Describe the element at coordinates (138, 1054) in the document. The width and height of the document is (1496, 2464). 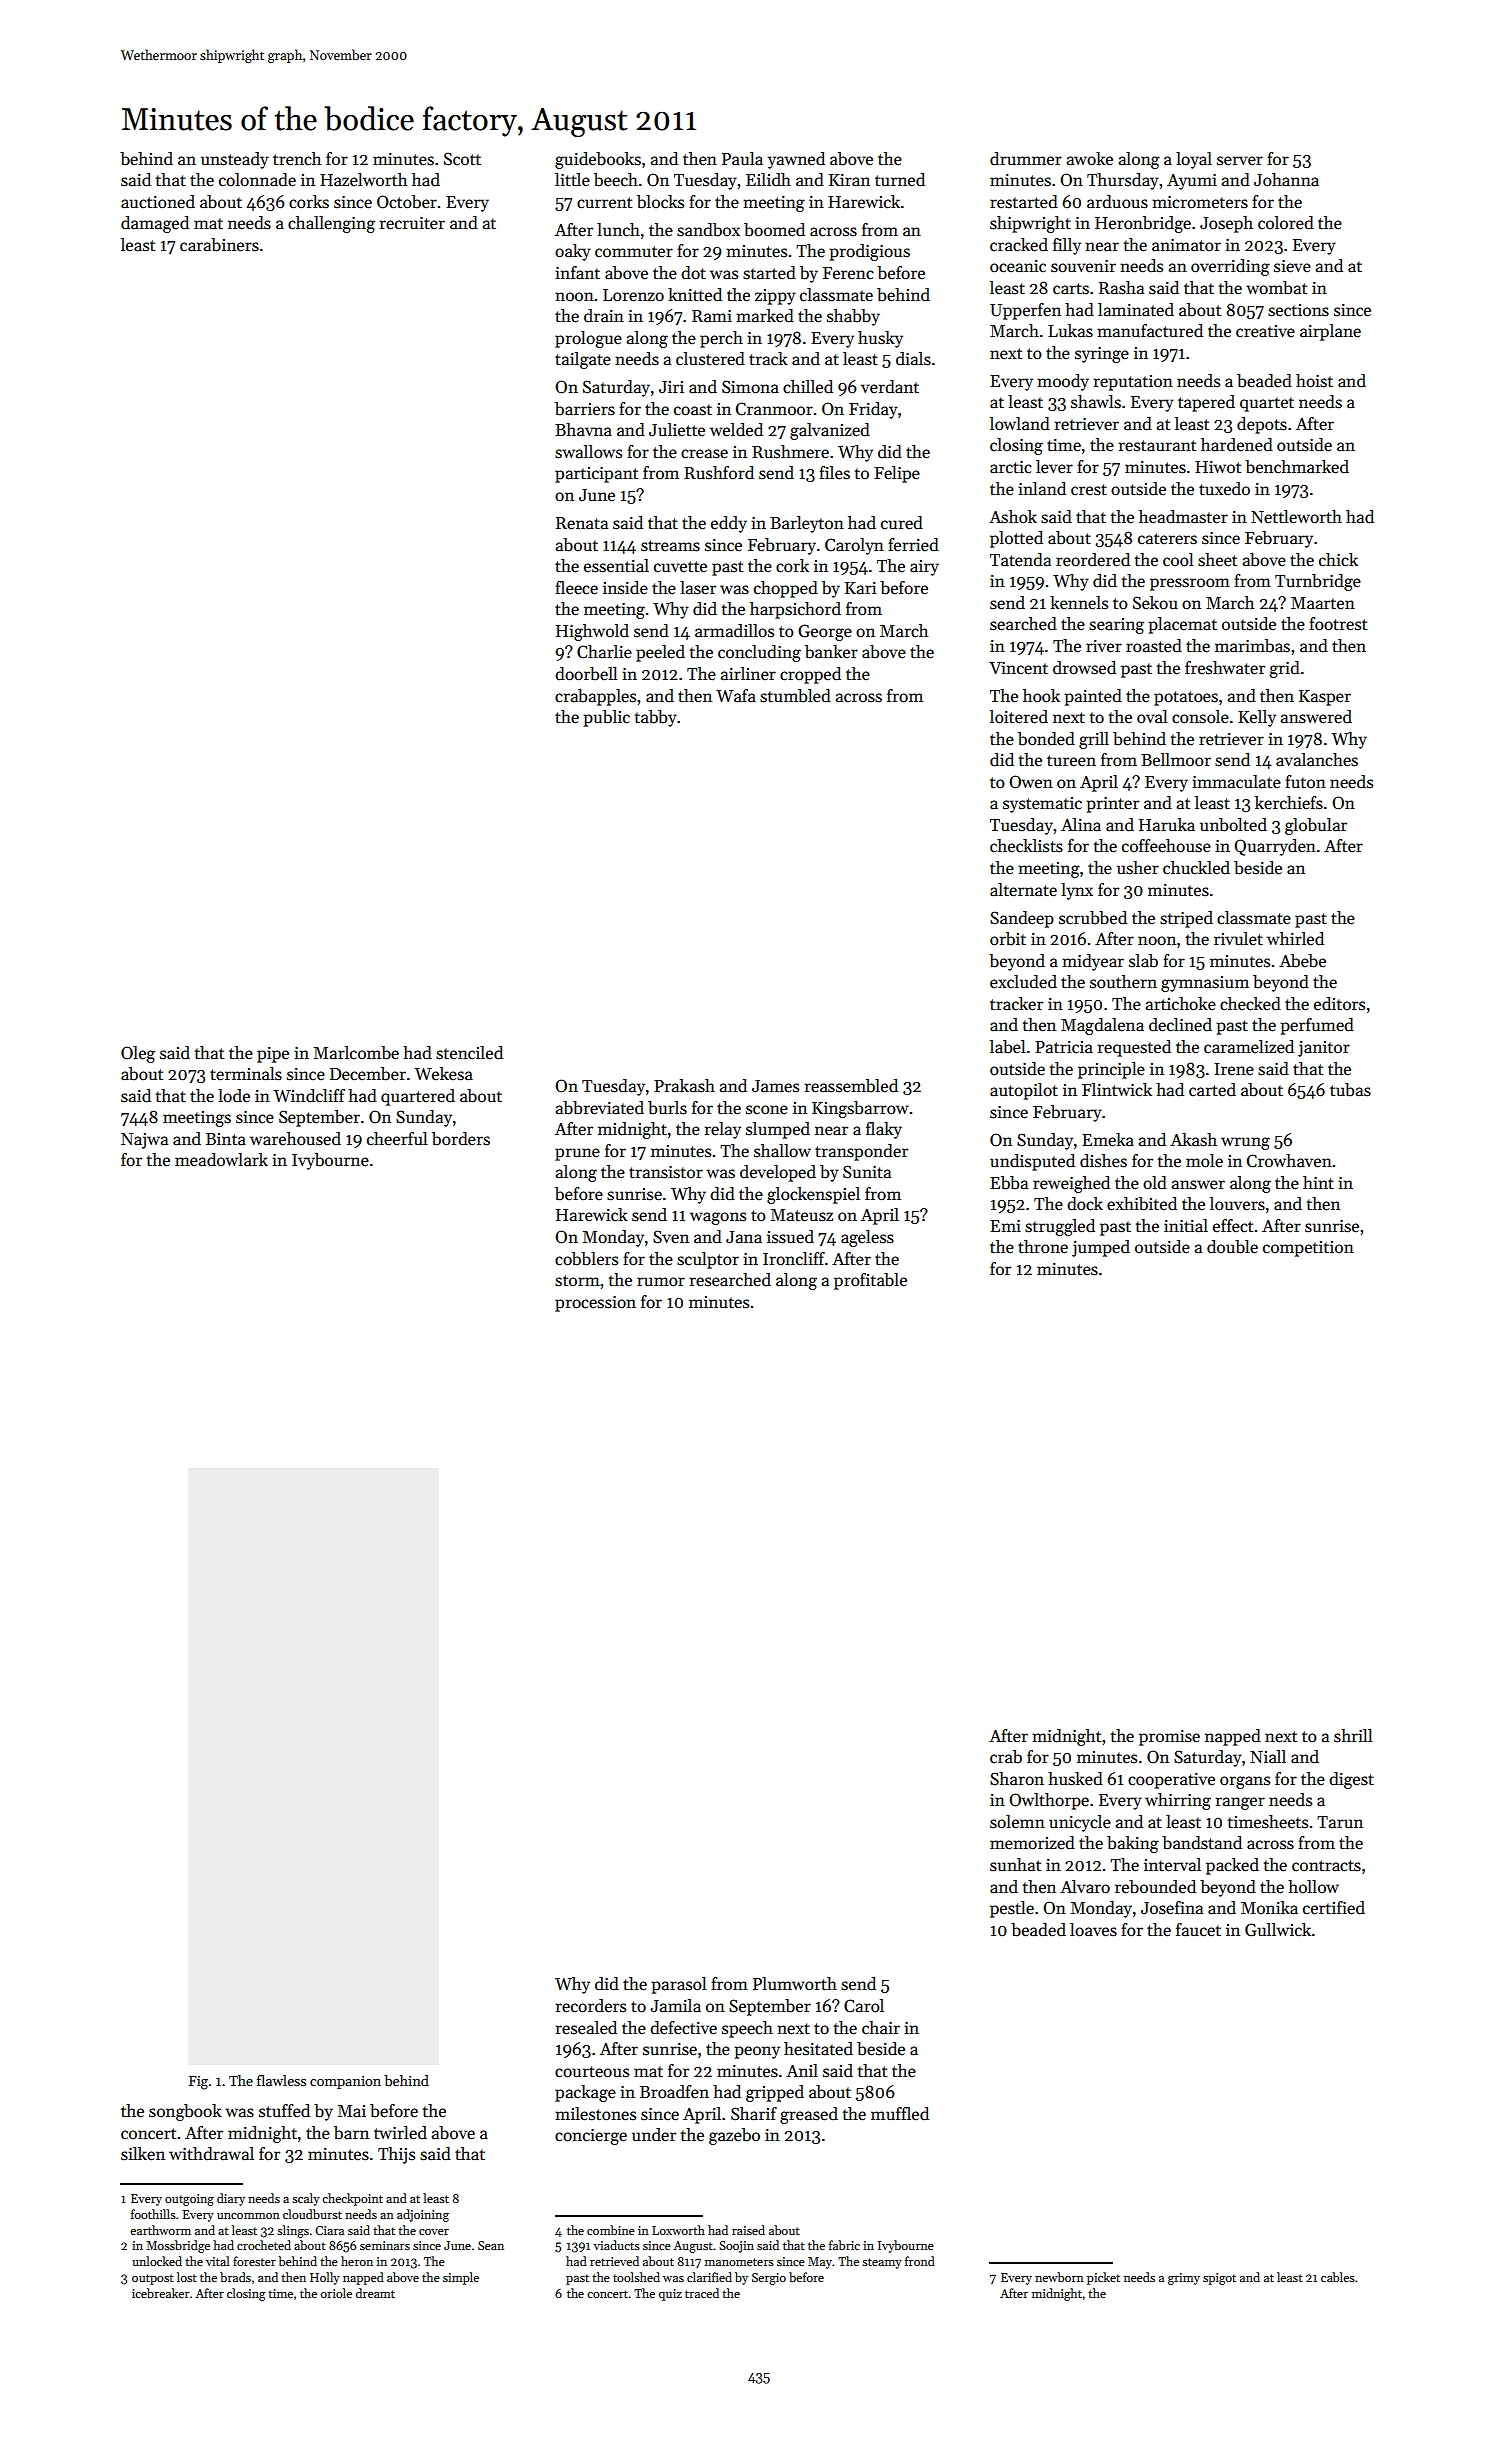
I see `Oleg` at that location.
